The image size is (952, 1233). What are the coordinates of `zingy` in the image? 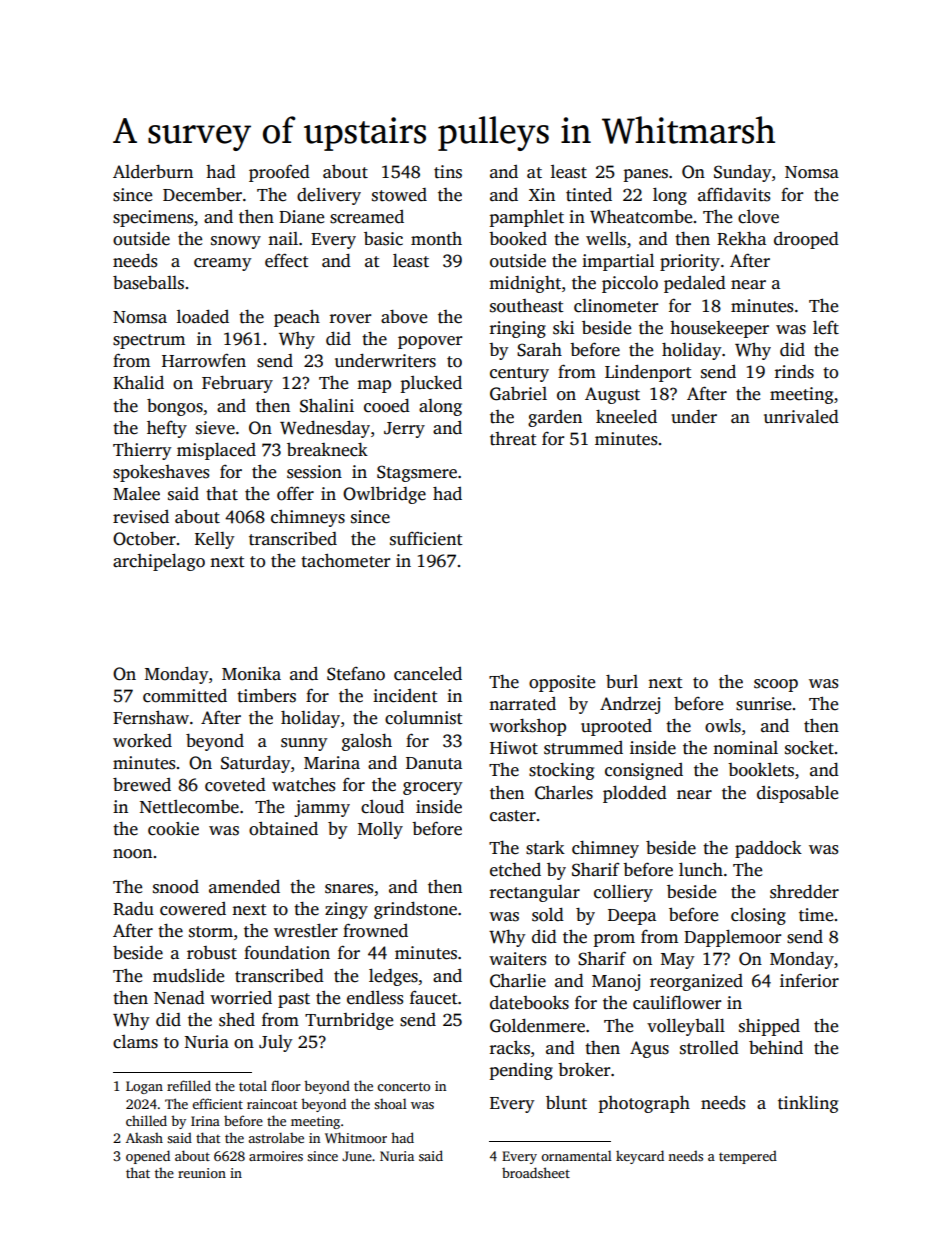 It's located at (346, 910).
